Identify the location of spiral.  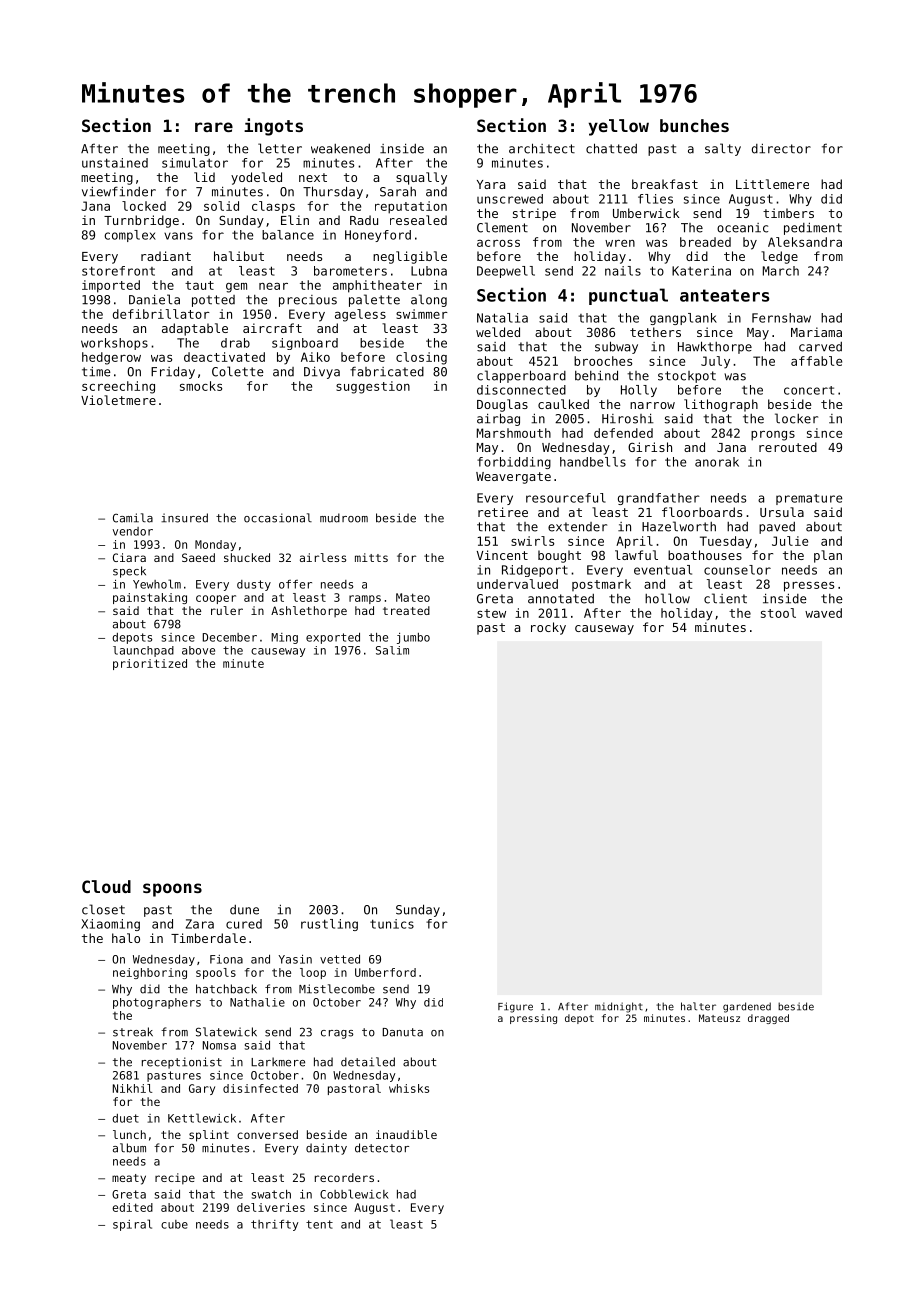
(132, 1225).
